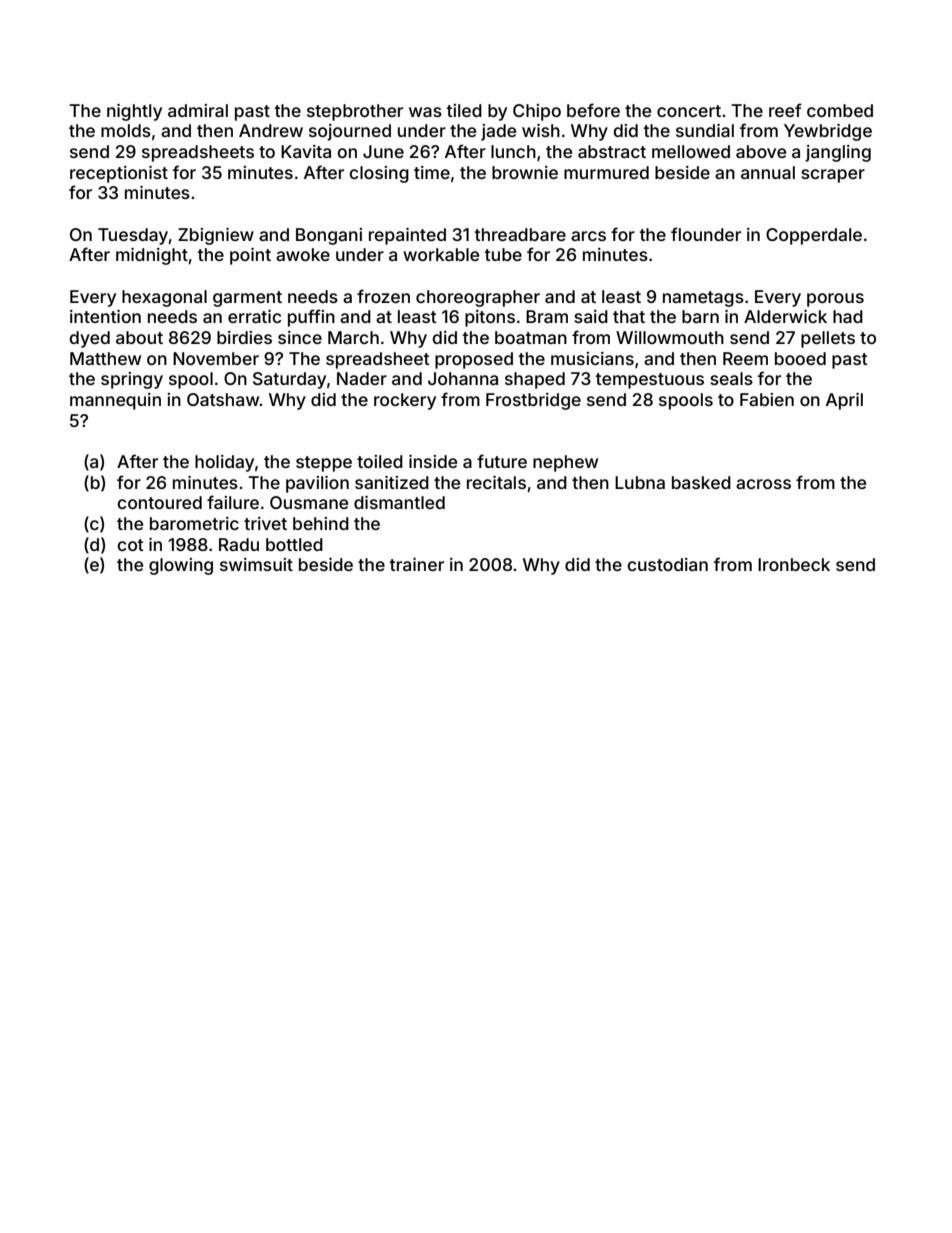  Describe the element at coordinates (399, 502) in the page. I see `dismantled` at that location.
